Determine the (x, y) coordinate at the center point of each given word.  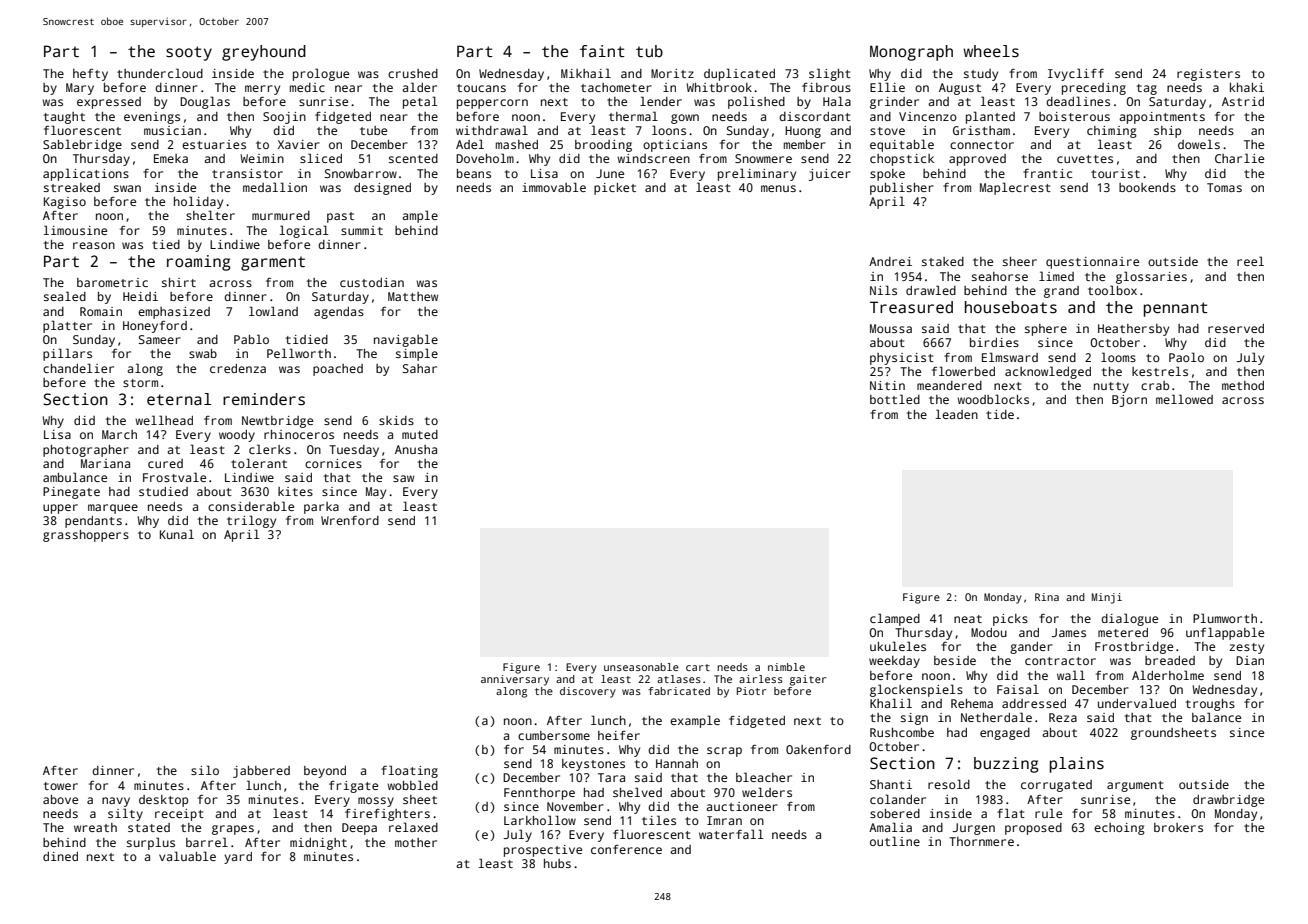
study (981, 75)
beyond (325, 772)
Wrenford (350, 520)
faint (602, 51)
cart (698, 667)
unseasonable (641, 667)
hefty (90, 75)
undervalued (1137, 703)
